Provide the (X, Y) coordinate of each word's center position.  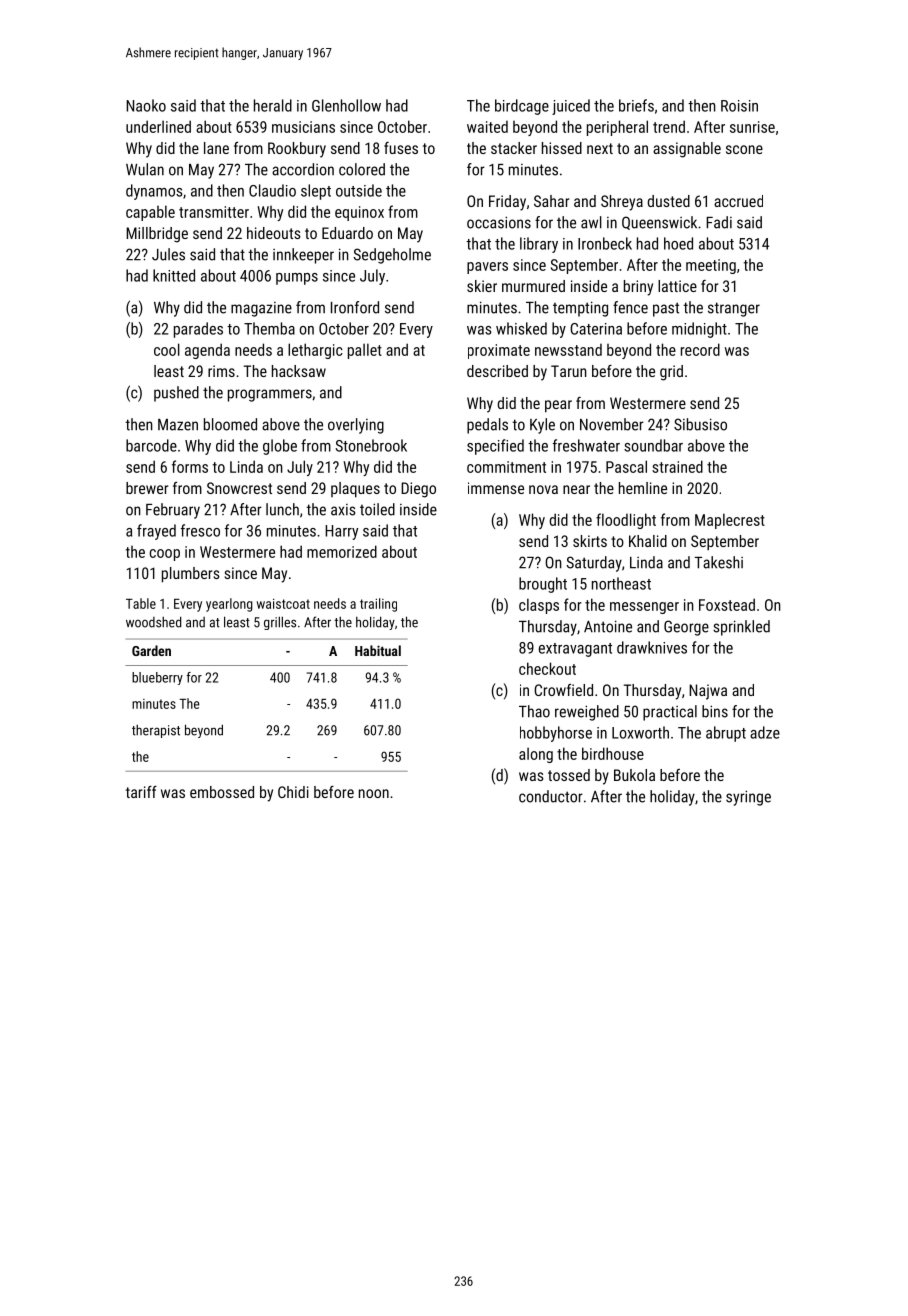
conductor (551, 796)
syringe (748, 798)
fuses (401, 148)
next (600, 148)
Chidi (293, 792)
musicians (303, 127)
